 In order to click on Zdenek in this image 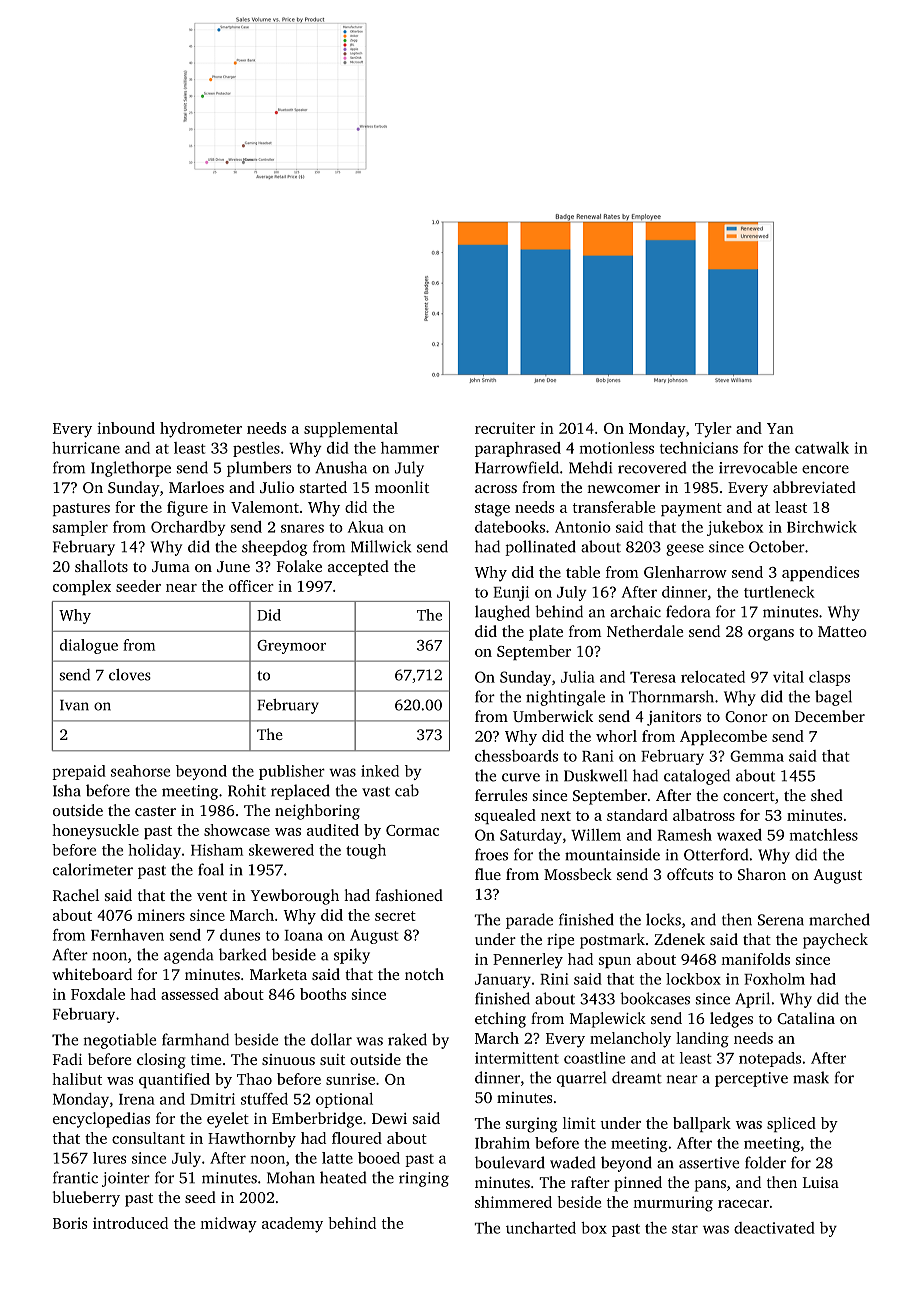, I will do `click(679, 939)`.
